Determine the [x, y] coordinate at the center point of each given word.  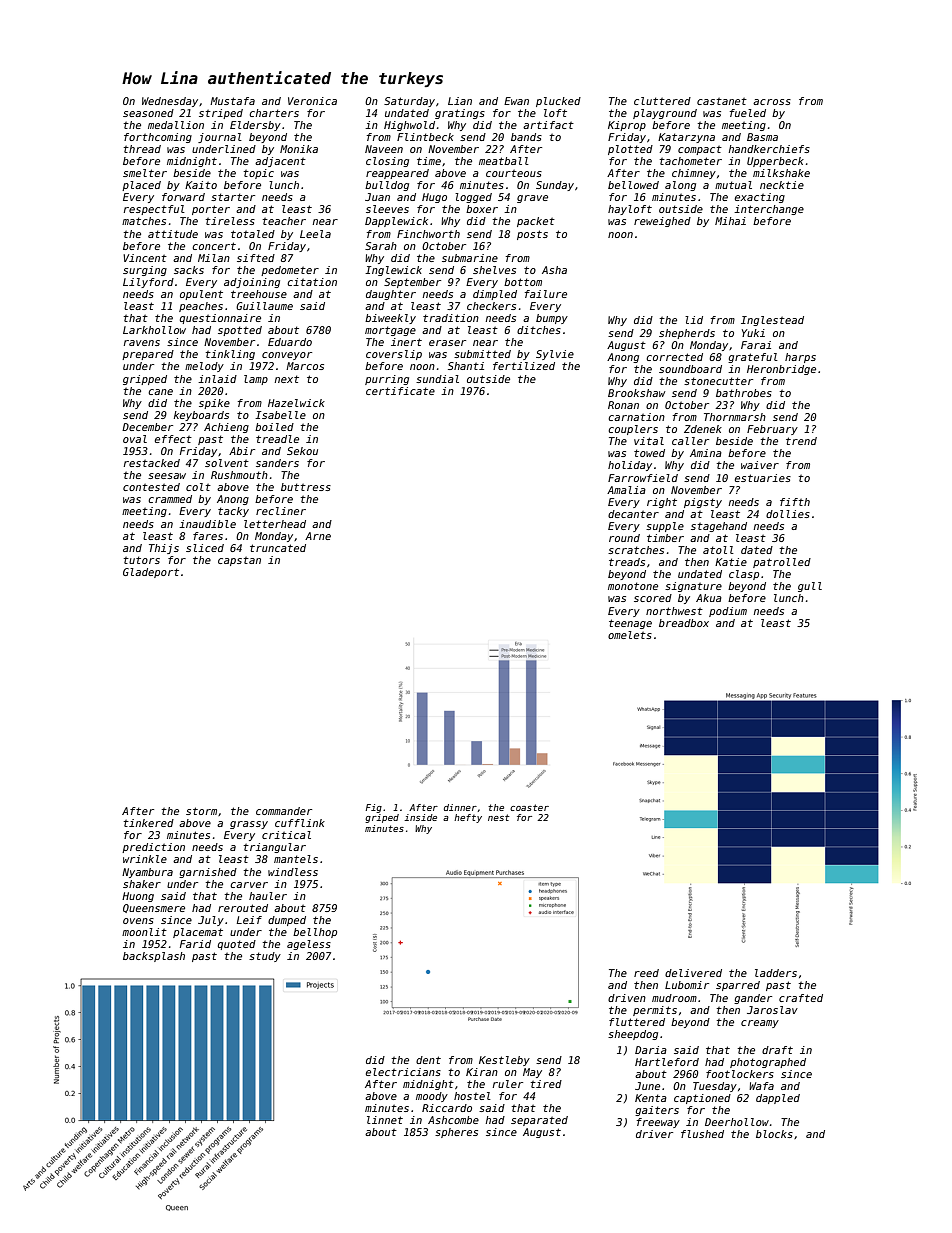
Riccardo [447, 1108]
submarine [470, 258]
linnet [385, 1120]
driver [654, 1134]
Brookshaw [636, 393]
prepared [148, 355]
